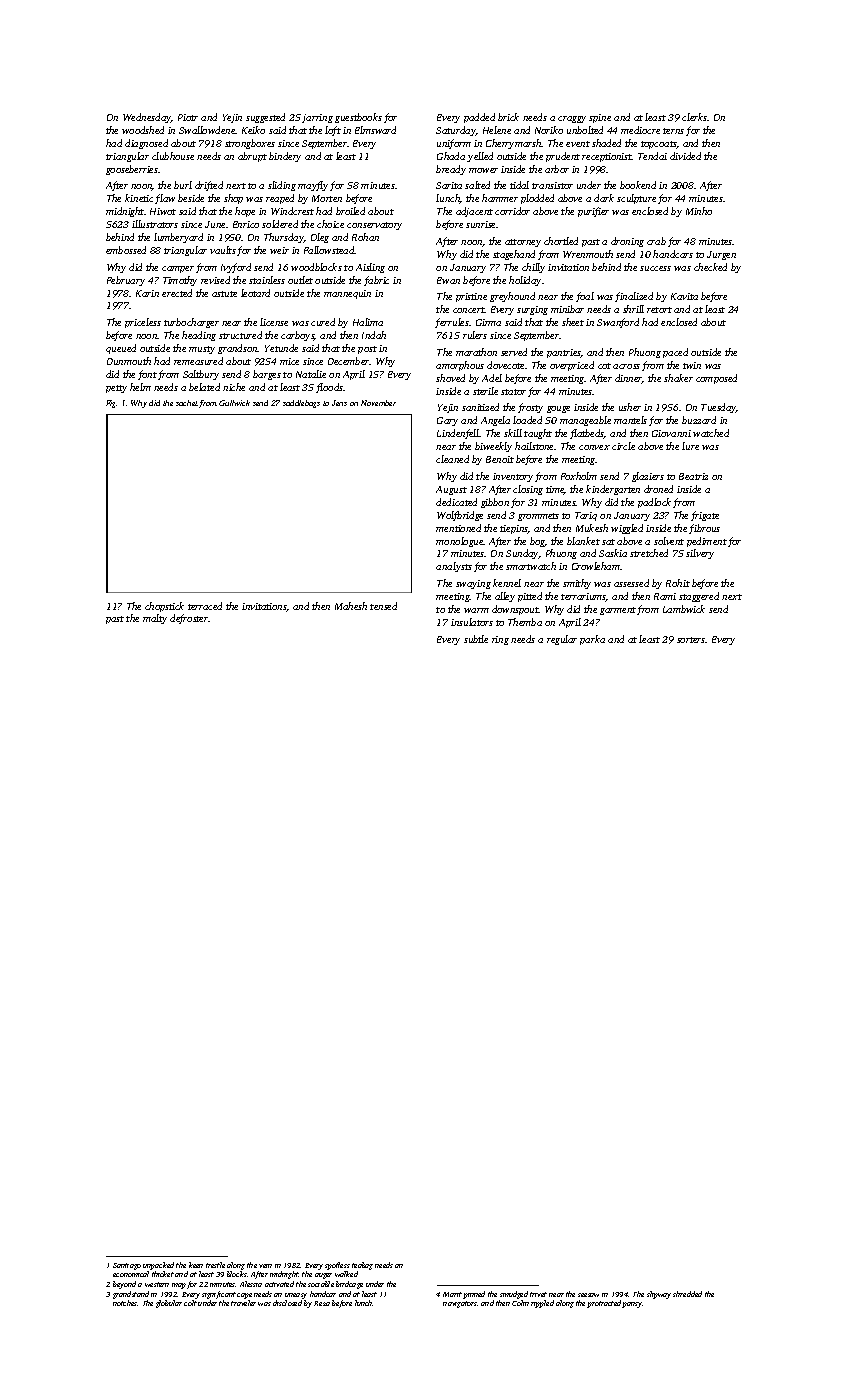  Describe the element at coordinates (362, 1266) in the screenshot. I see `teabag` at that location.
